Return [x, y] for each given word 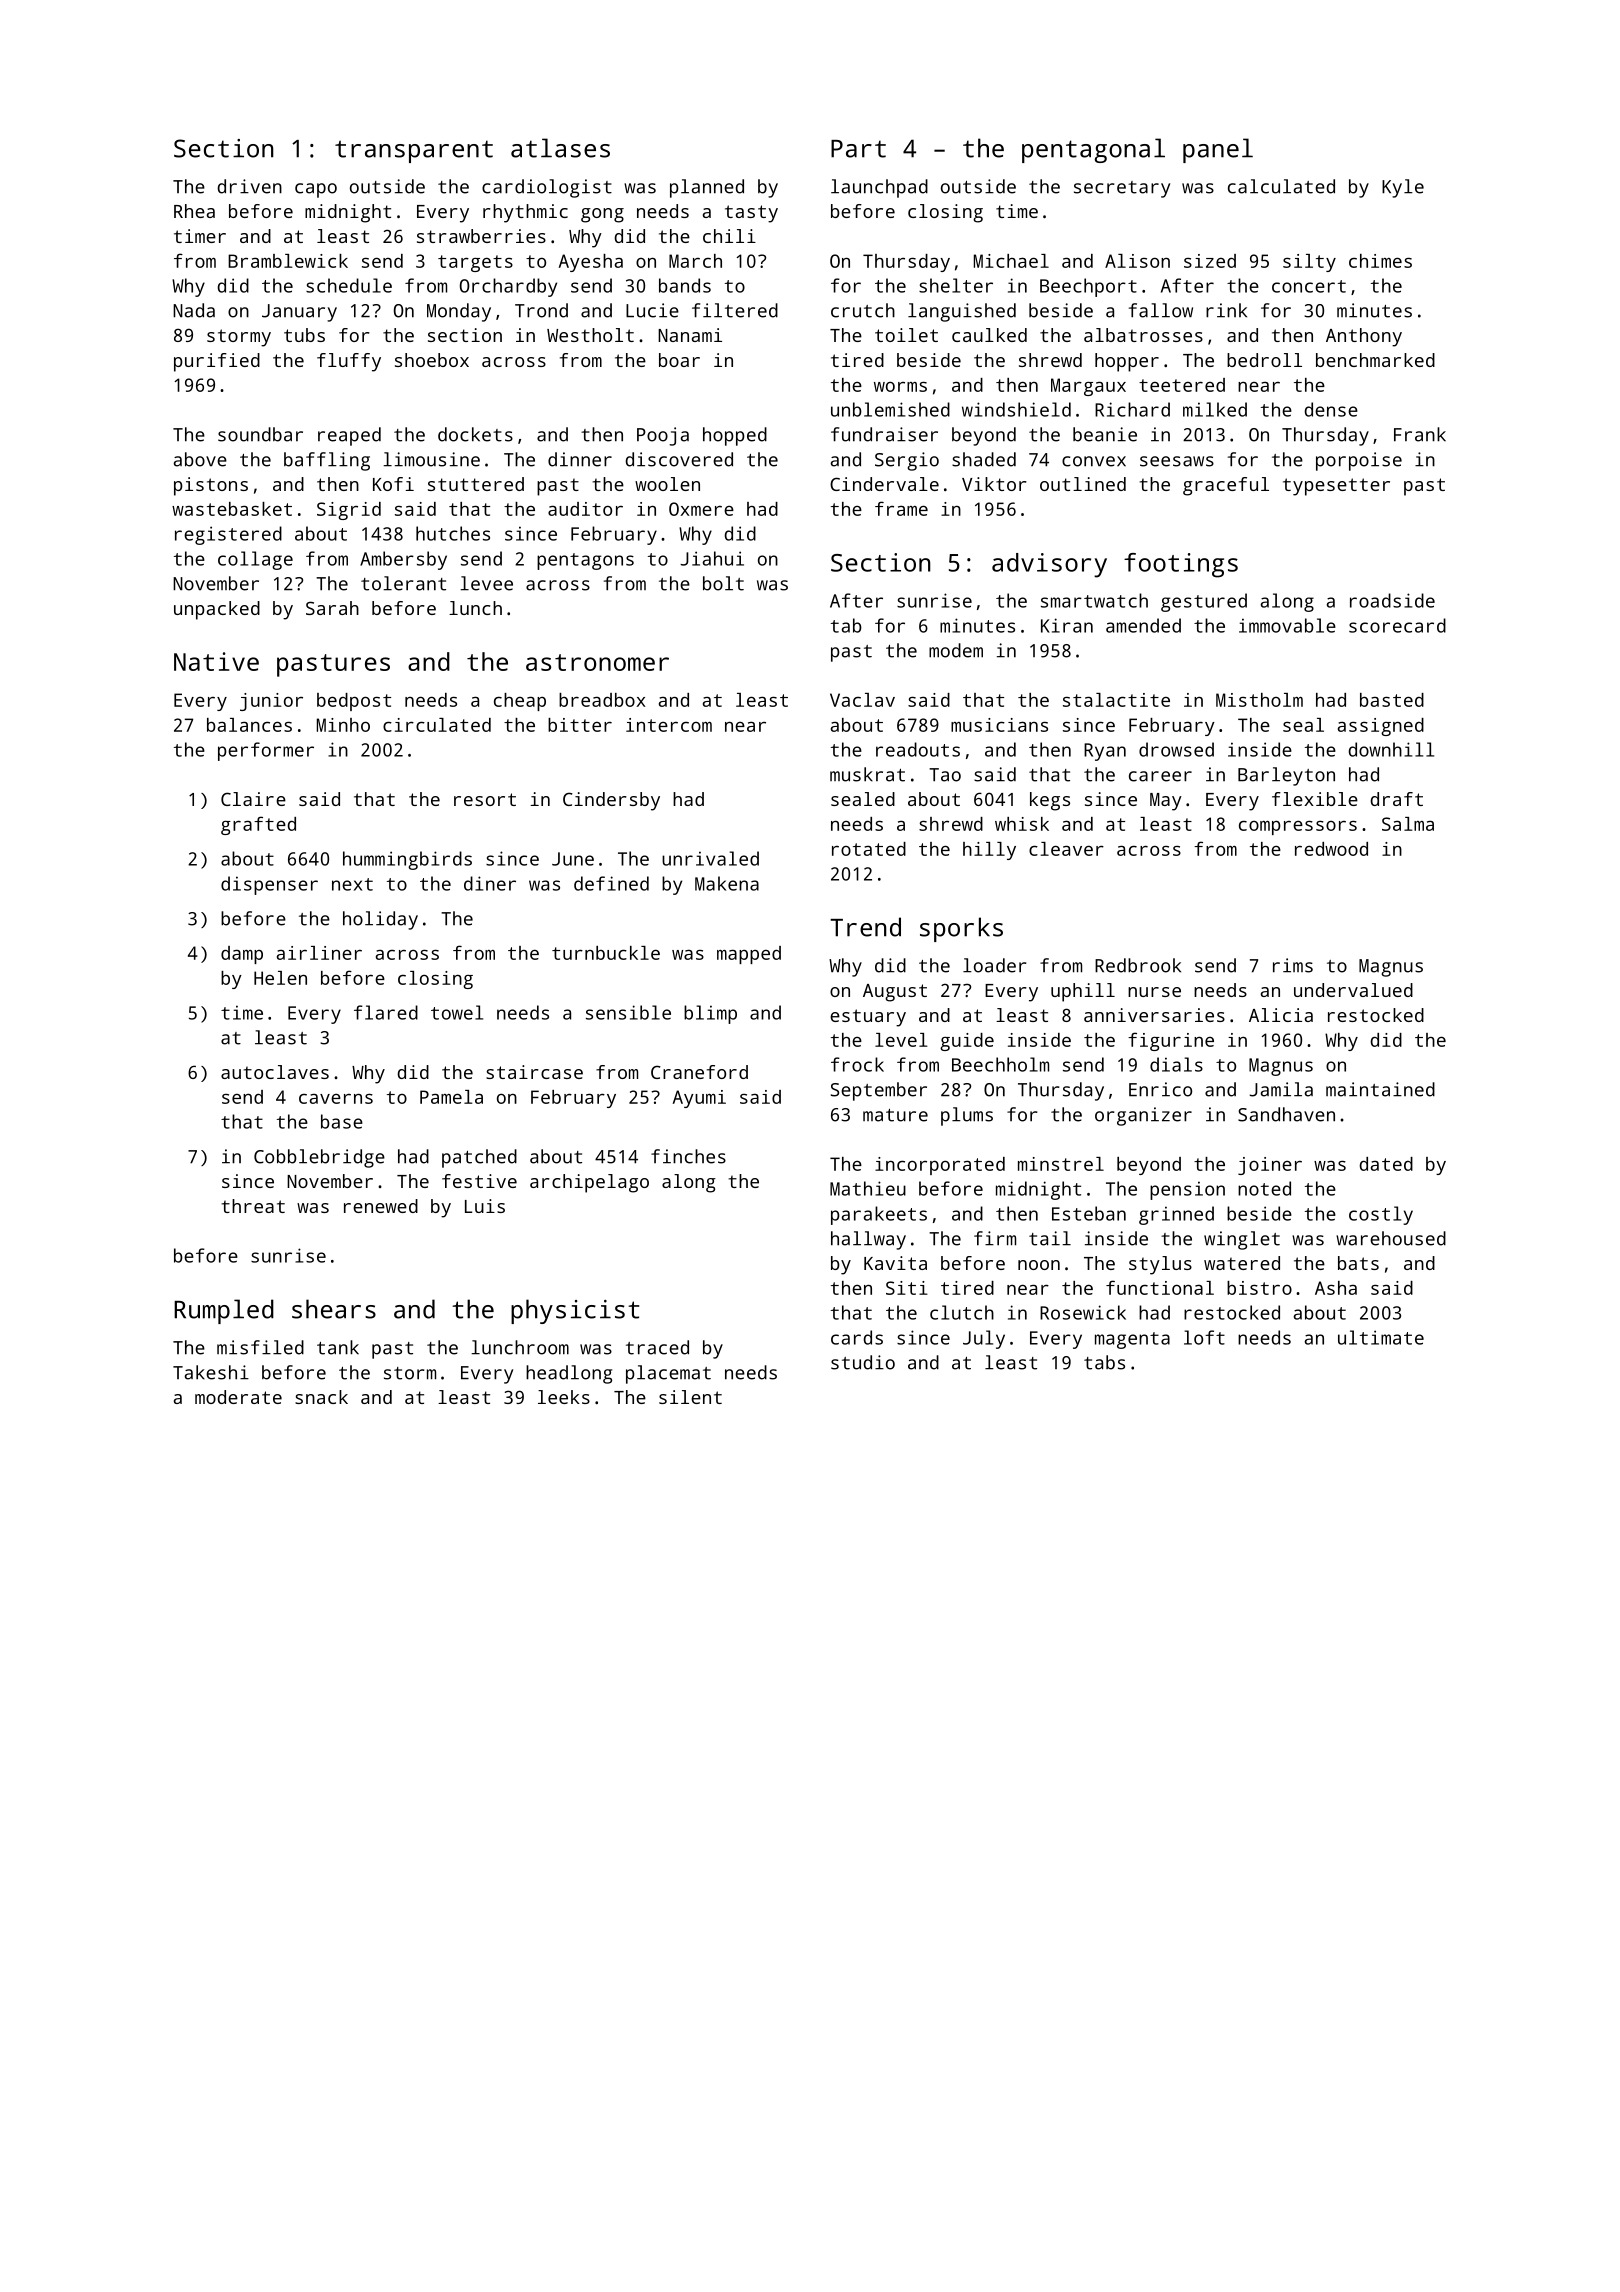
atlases [560, 148]
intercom [669, 725]
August [895, 993]
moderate [238, 1397]
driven [249, 186]
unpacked [217, 610]
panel [1218, 150]
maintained [1380, 1089]
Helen [280, 978]
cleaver [1066, 849]
